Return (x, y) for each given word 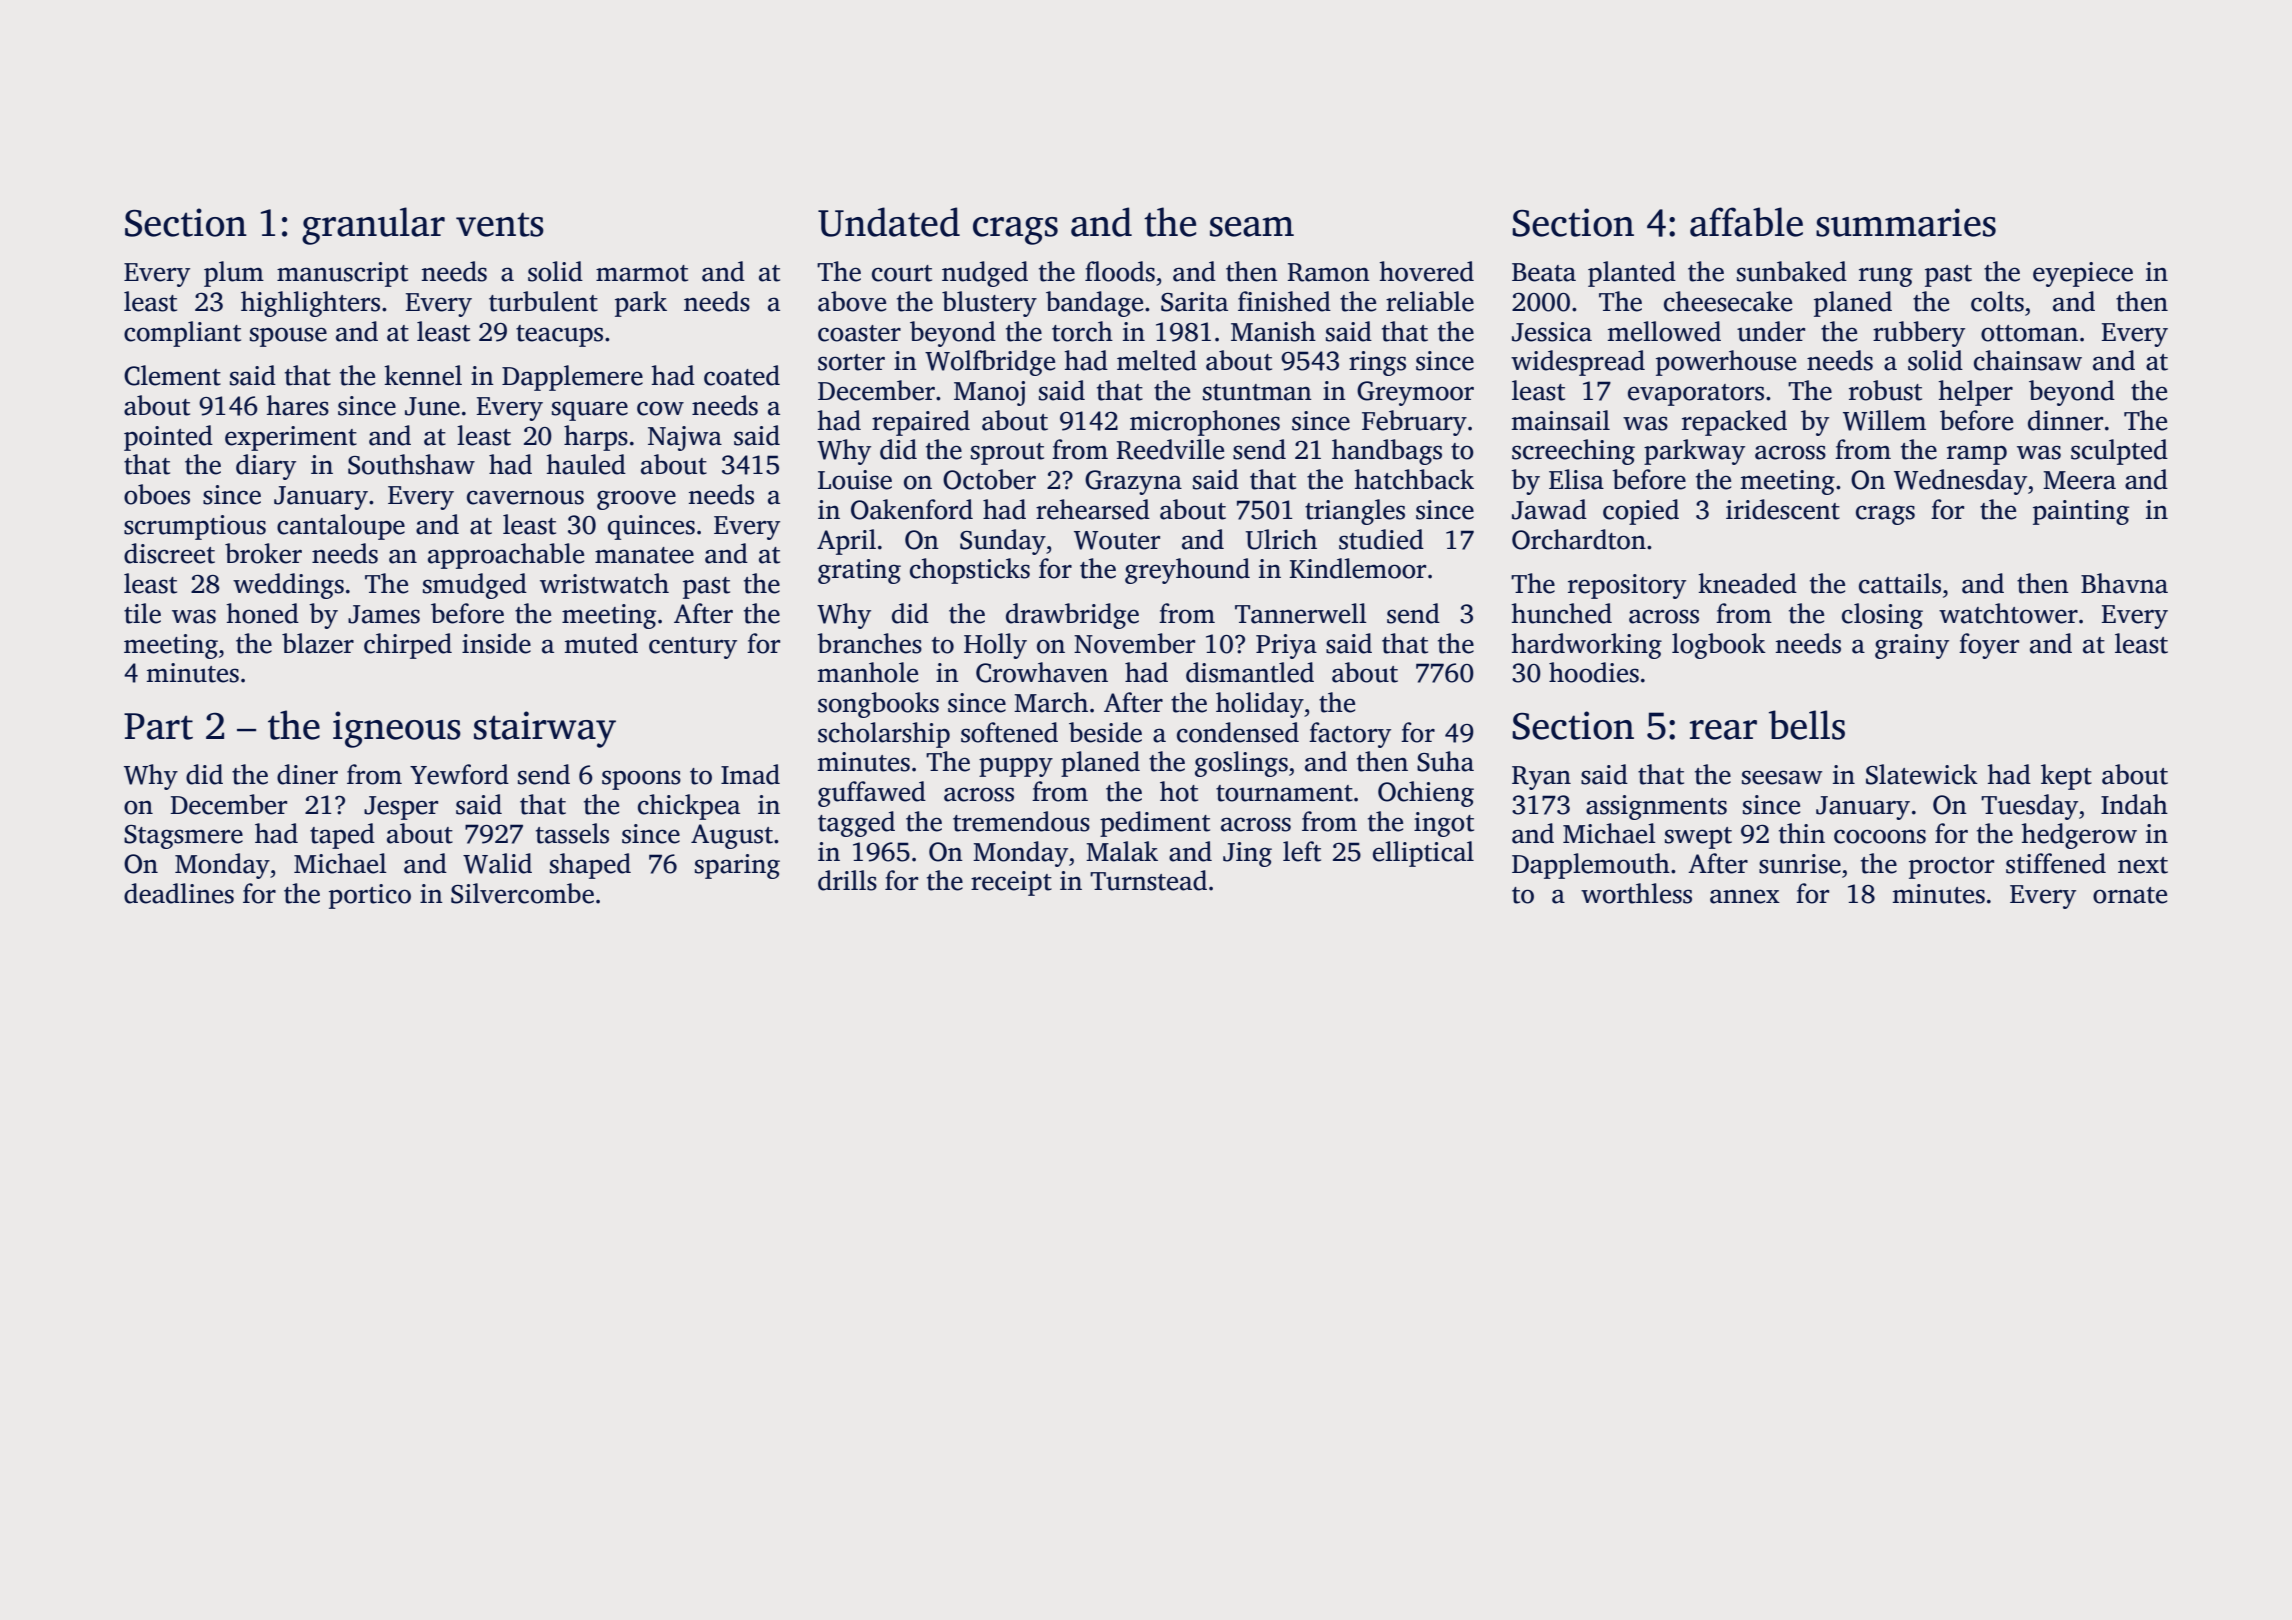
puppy (1016, 767)
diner (307, 774)
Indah (2134, 804)
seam (1252, 227)
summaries (1906, 222)
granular (373, 226)
